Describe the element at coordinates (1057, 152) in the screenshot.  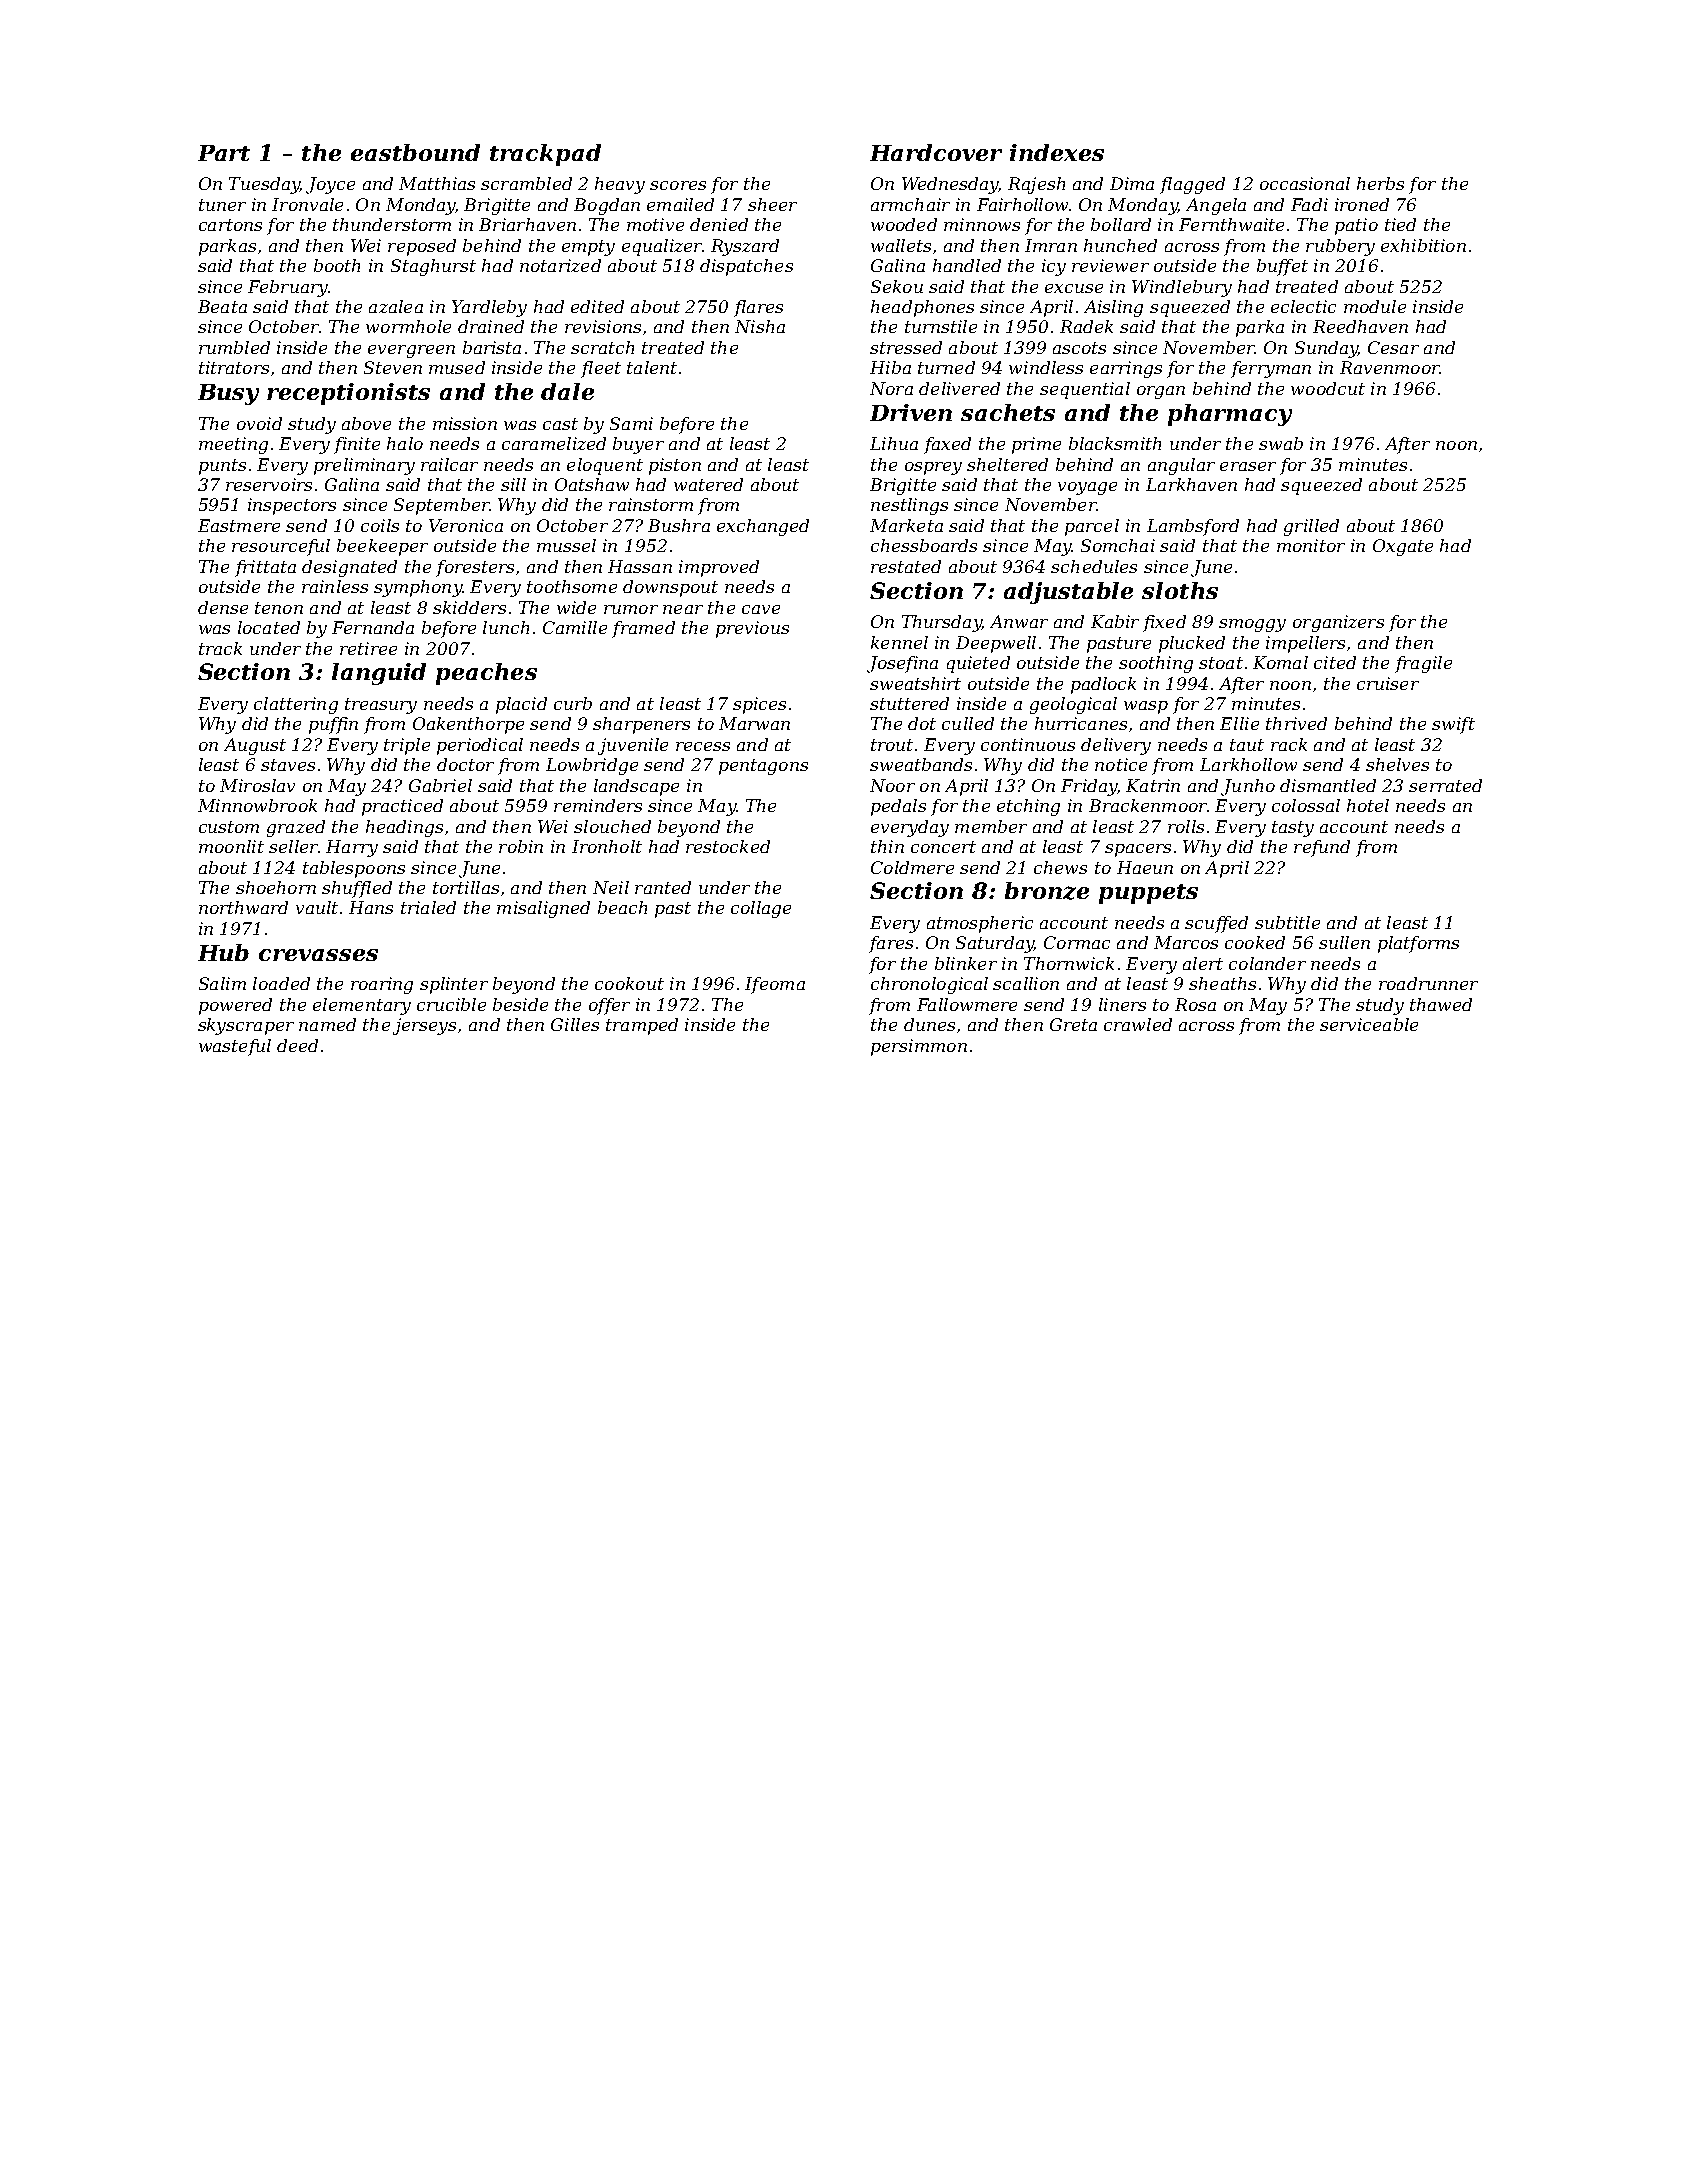
I see `indexes` at that location.
